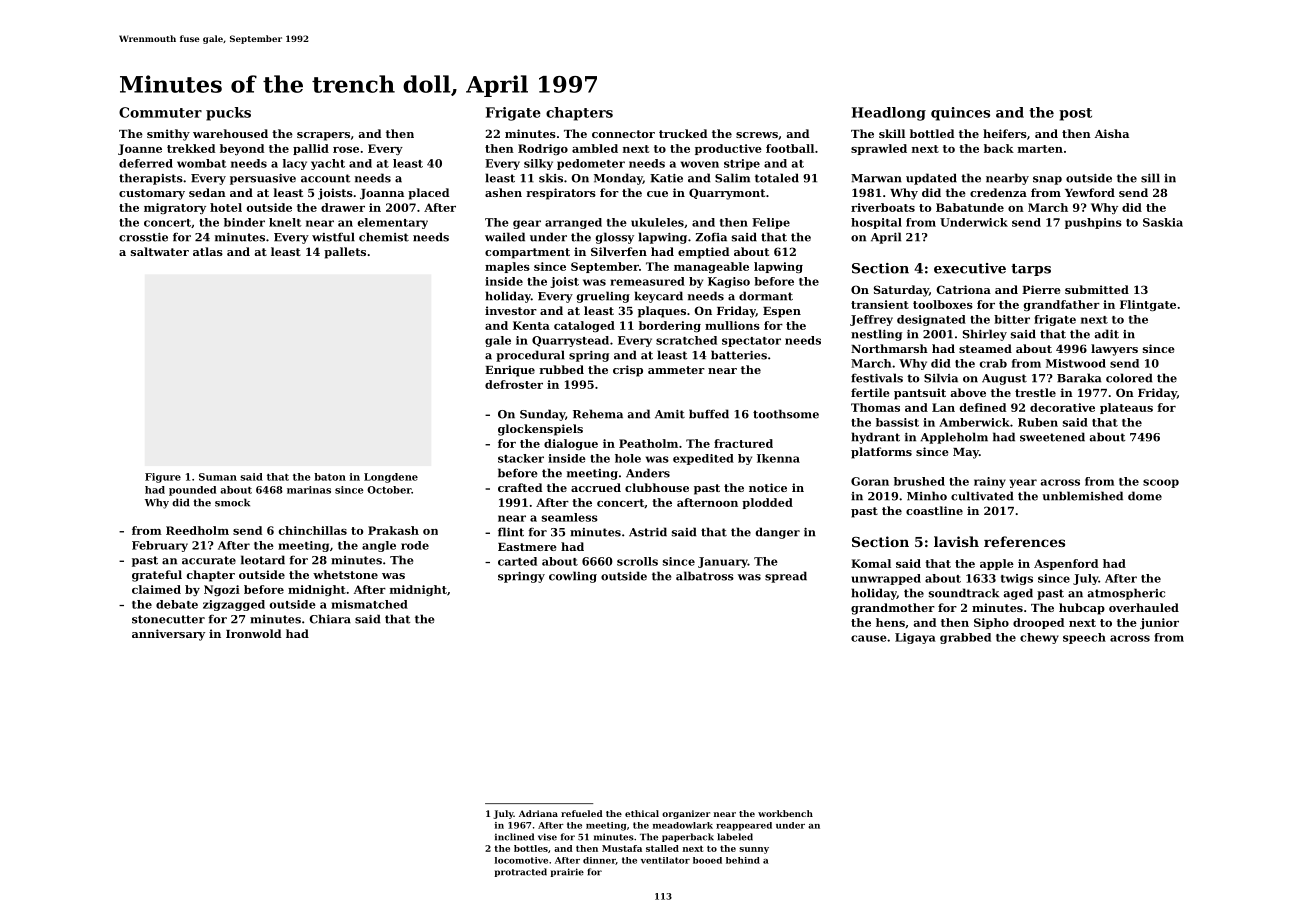 The width and height of the screenshot is (1308, 924). What do you see at coordinates (785, 813) in the screenshot?
I see `workbench` at bounding box center [785, 813].
